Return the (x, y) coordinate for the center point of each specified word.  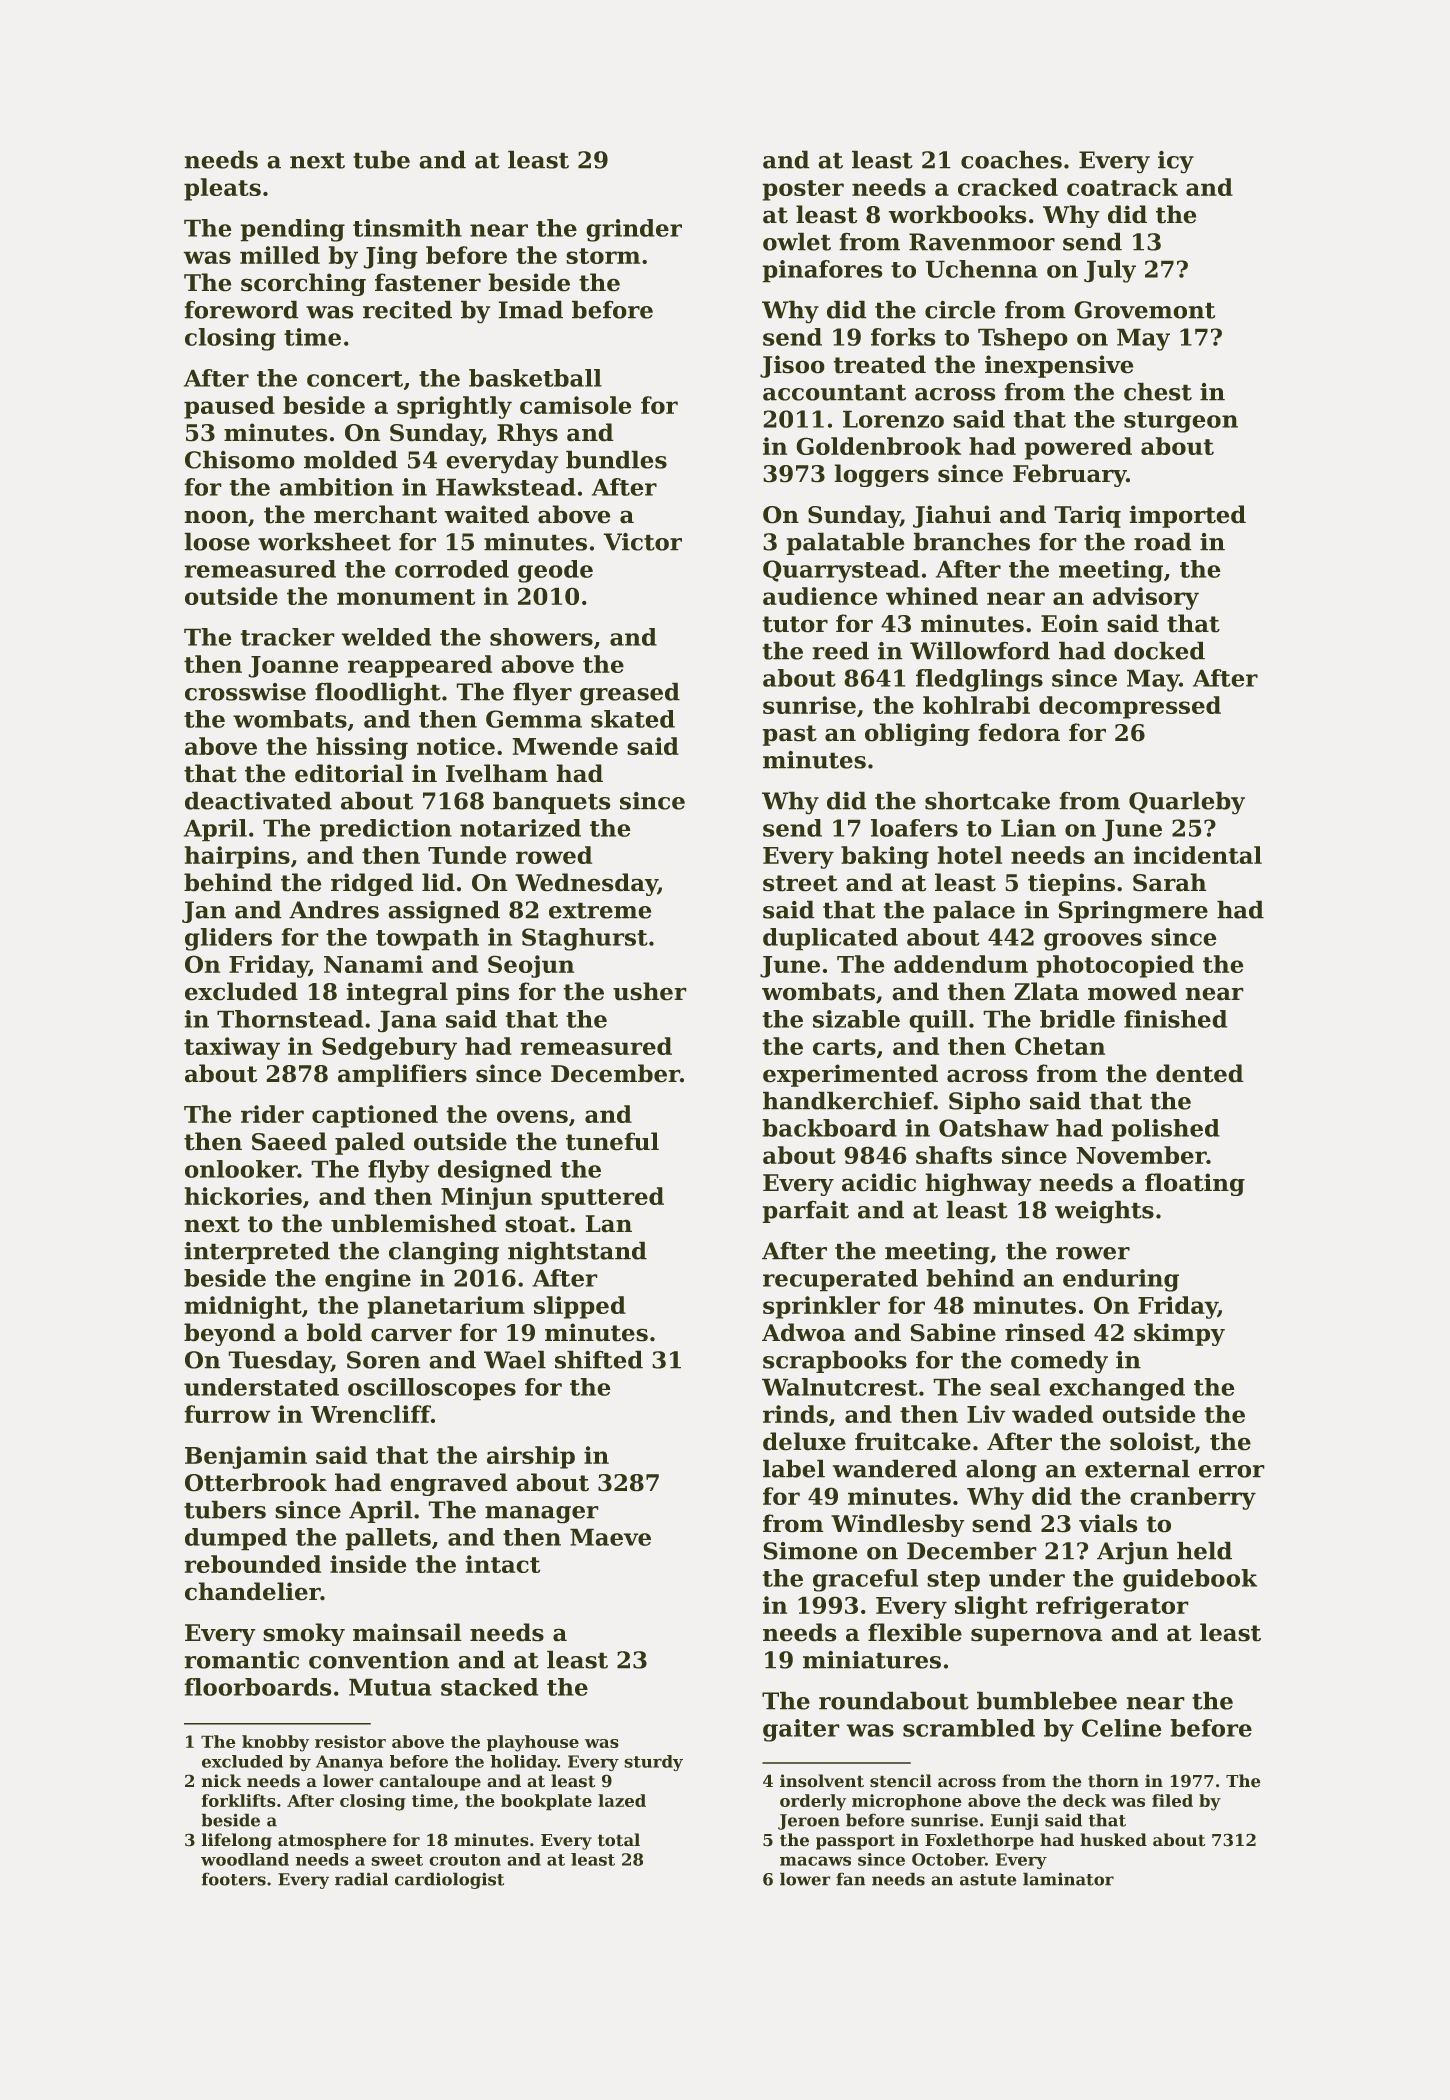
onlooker (241, 1169)
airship (531, 1457)
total (619, 1840)
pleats (222, 189)
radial (361, 1879)
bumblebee (1047, 1700)
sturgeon (1181, 422)
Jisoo (792, 366)
